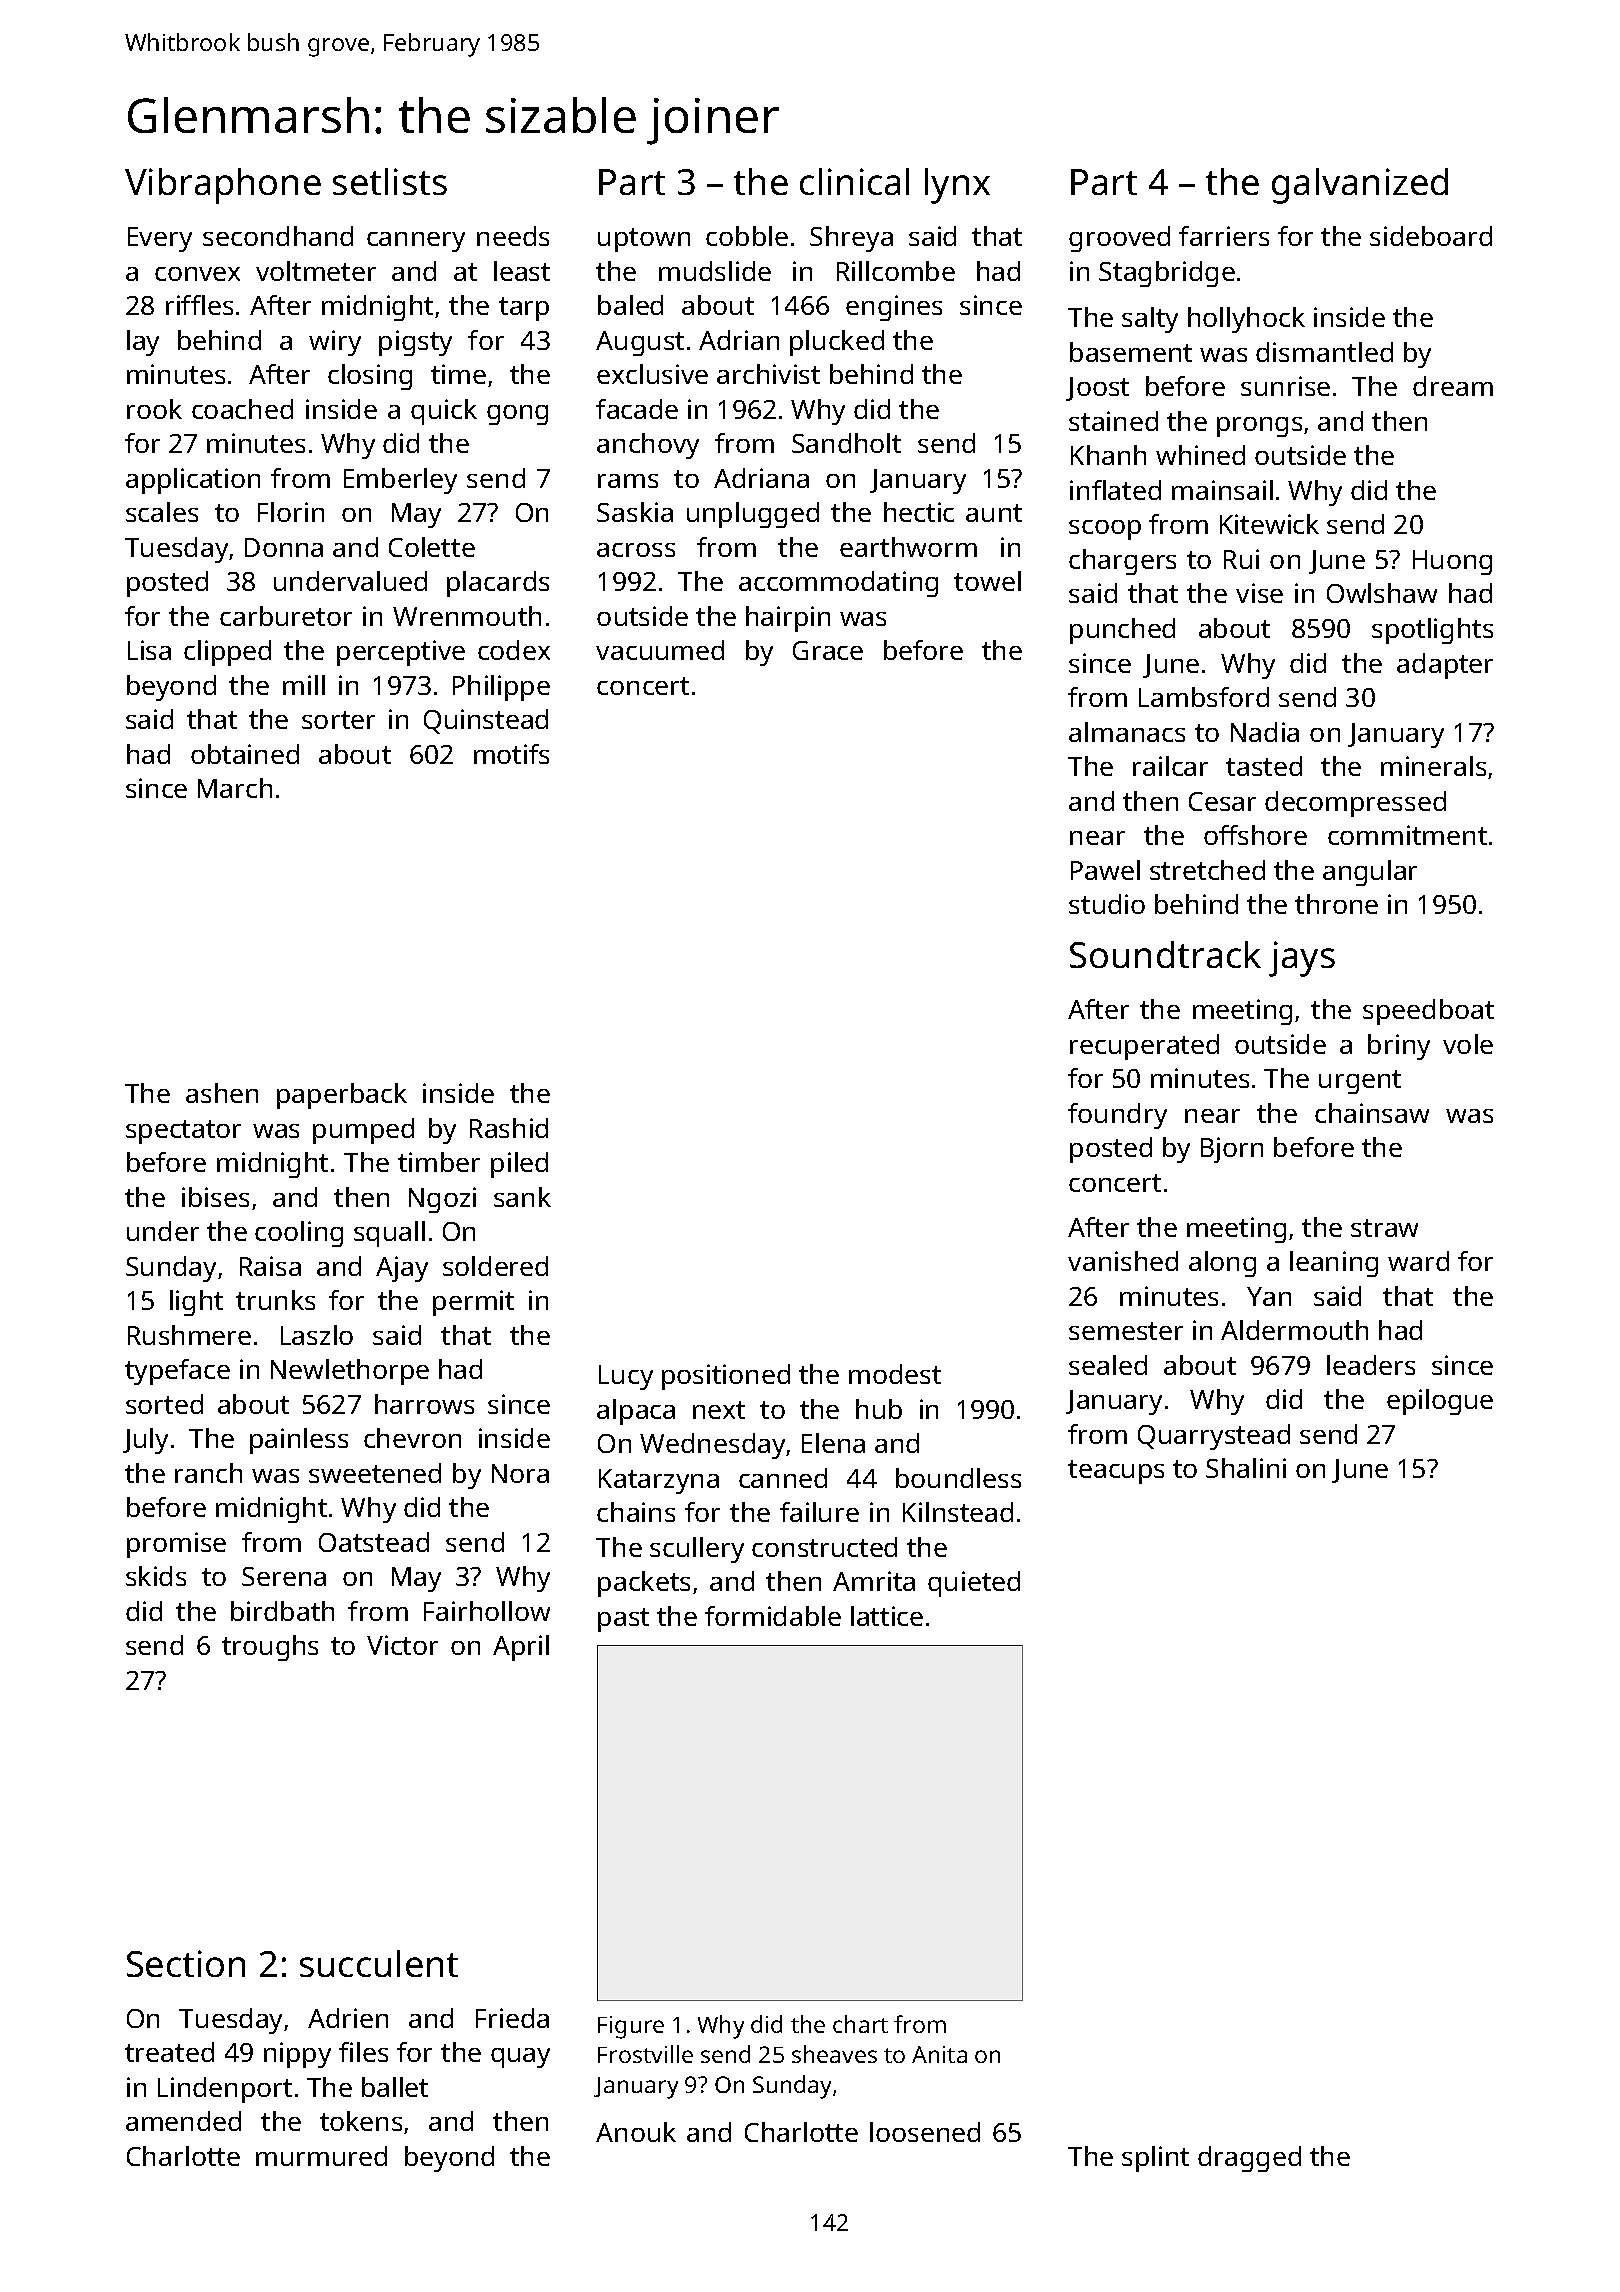 The image size is (1620, 2292). What do you see at coordinates (1360, 186) in the screenshot?
I see `galvanized` at bounding box center [1360, 186].
